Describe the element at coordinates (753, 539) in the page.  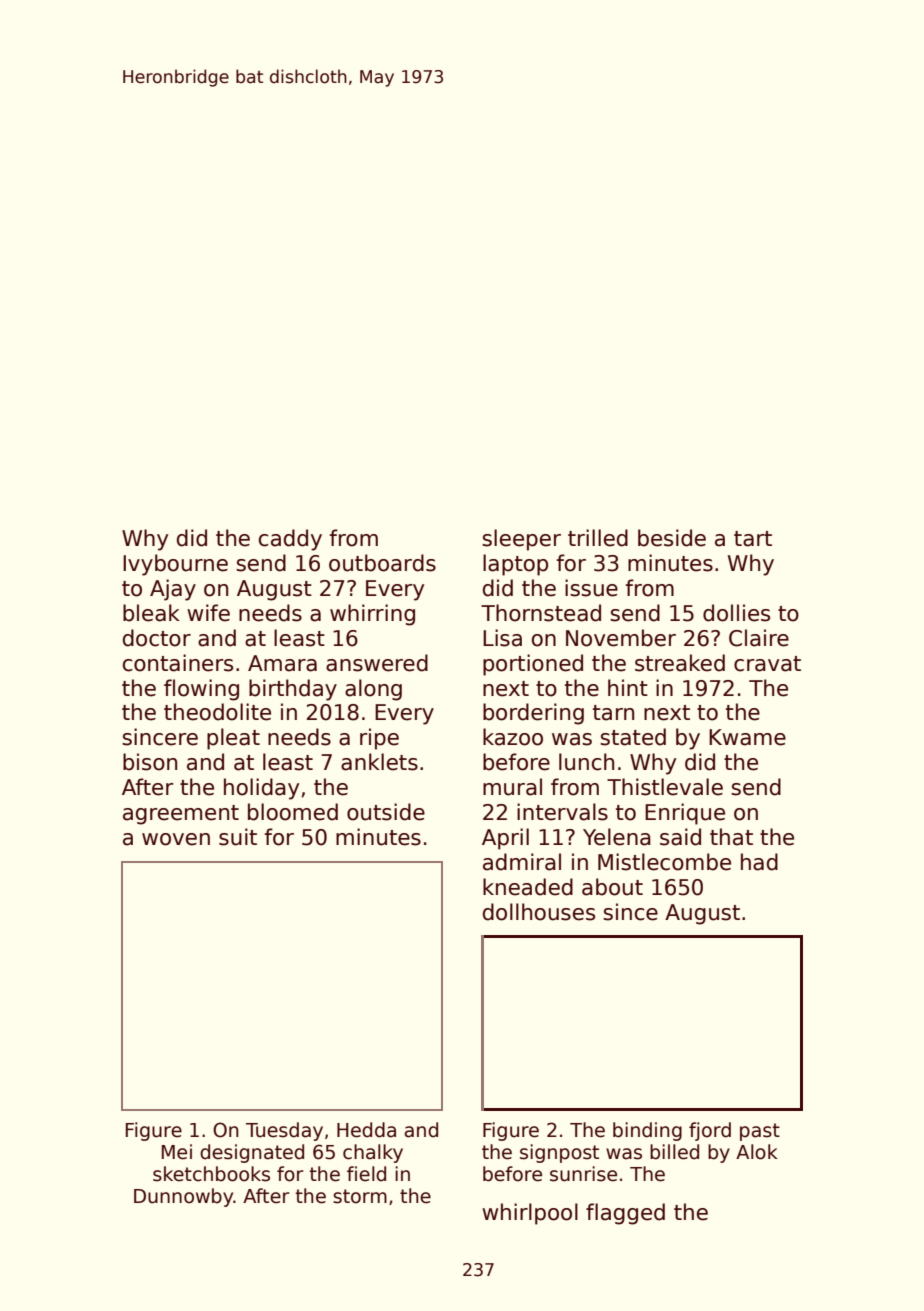
I see `tart` at that location.
